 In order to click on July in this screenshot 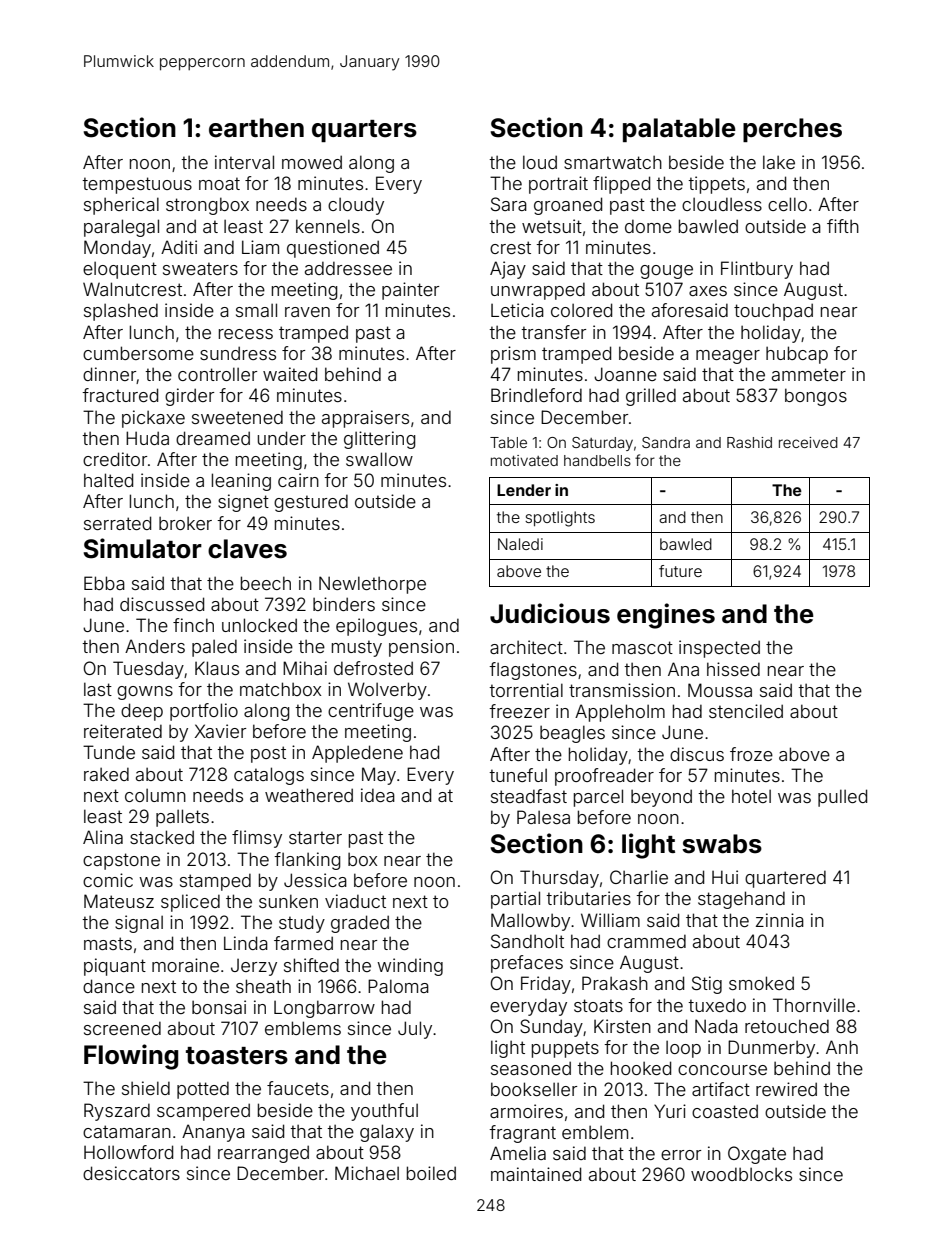, I will do `click(415, 1030)`.
